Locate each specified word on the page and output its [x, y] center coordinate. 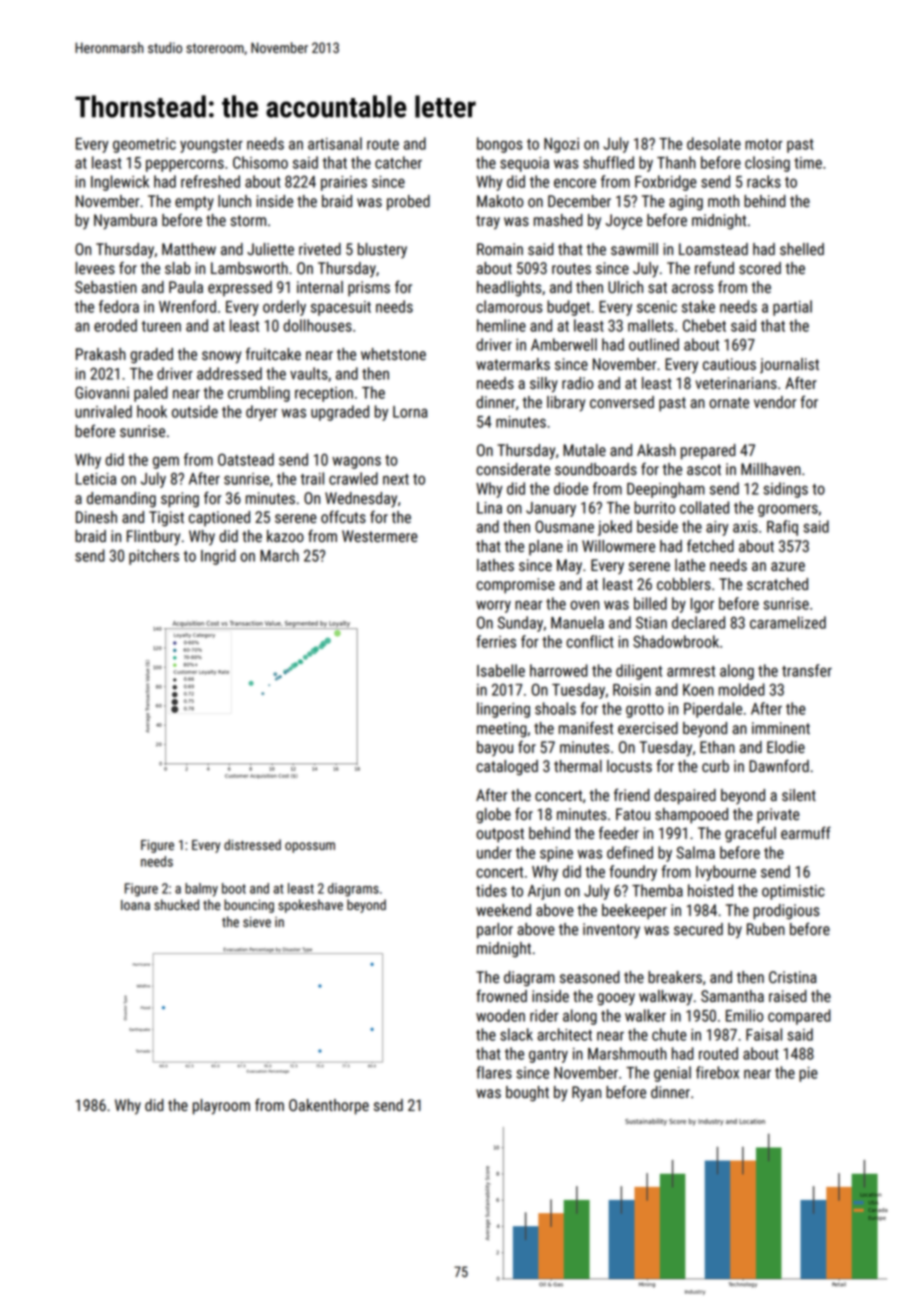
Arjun [544, 892]
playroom [221, 1107]
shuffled [608, 162]
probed [408, 203]
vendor [775, 402]
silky [544, 385]
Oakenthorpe [329, 1107]
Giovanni [102, 392]
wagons [356, 462]
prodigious [786, 912]
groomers [788, 510]
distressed [252, 844]
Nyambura [125, 222]
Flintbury [153, 538]
